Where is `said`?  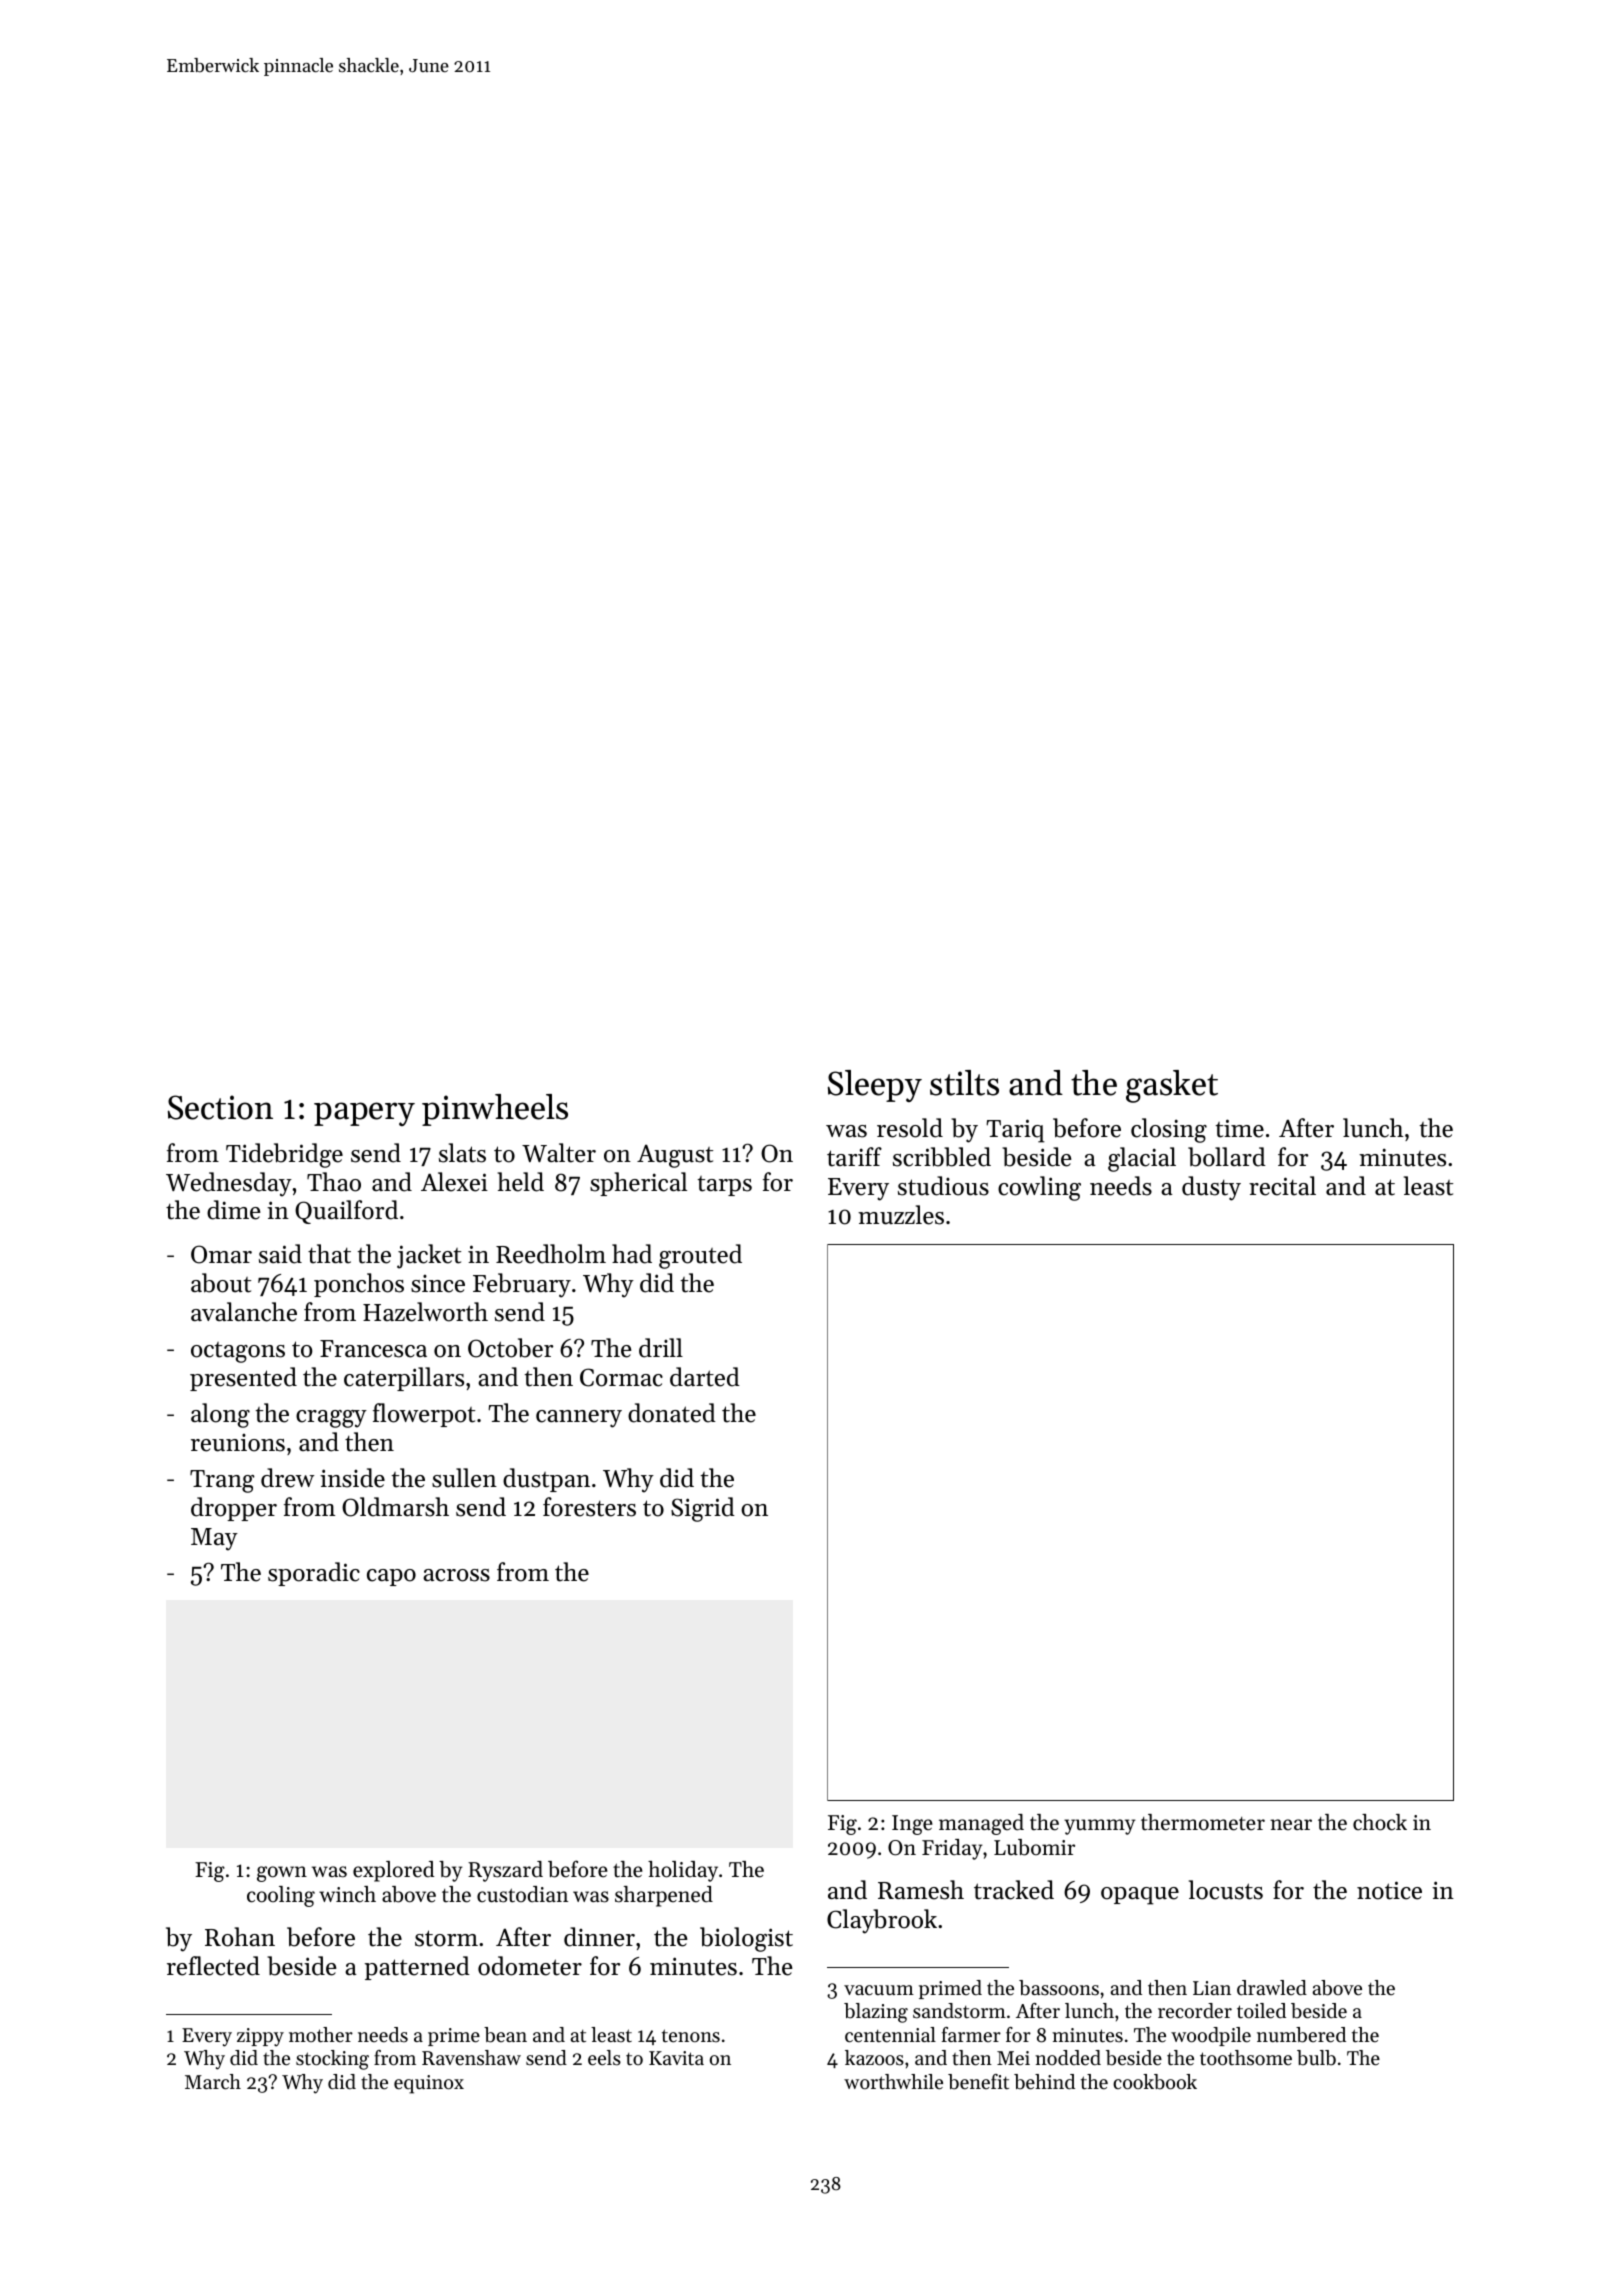 said is located at coordinates (280, 1254).
